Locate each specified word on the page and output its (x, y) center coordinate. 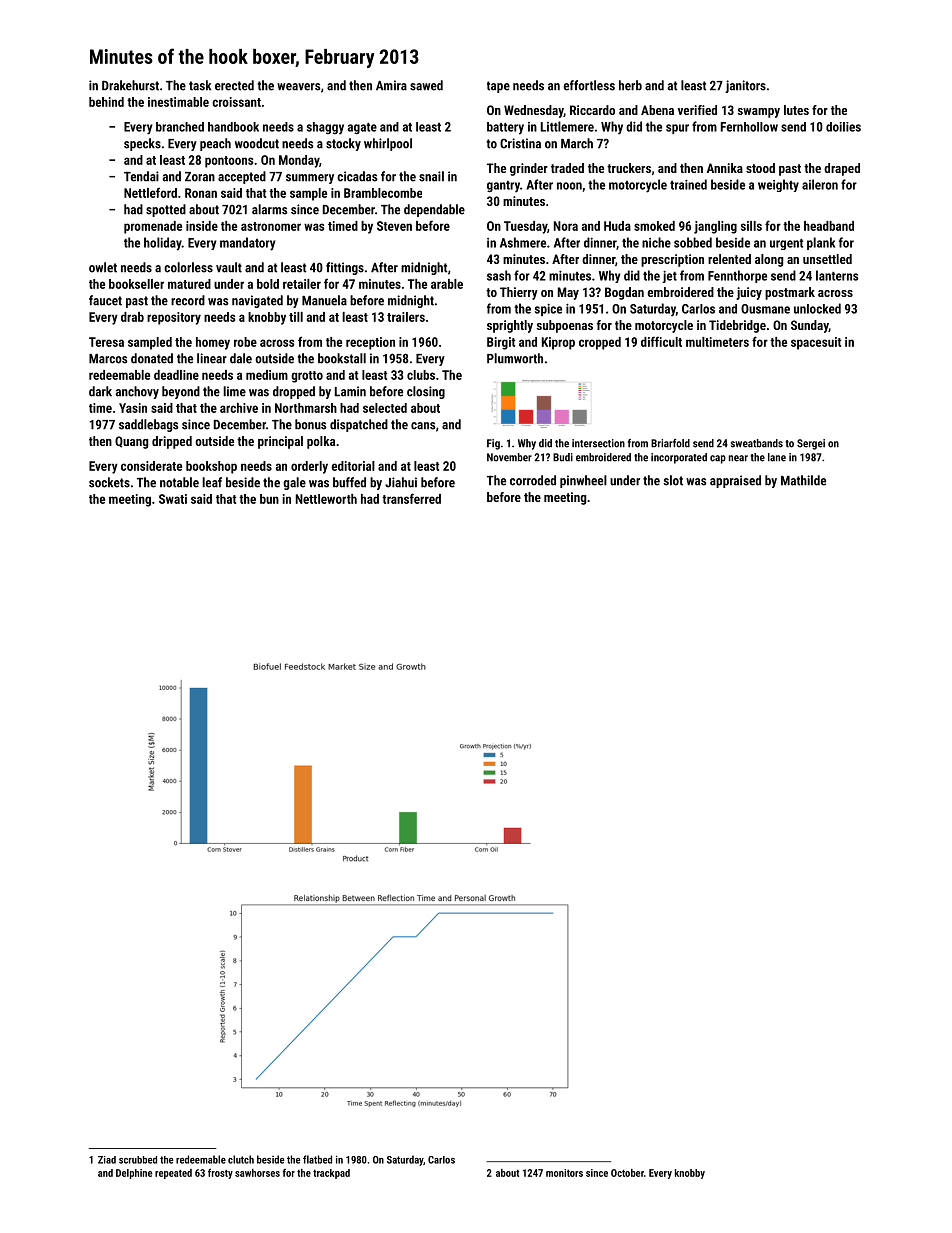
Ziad (107, 1160)
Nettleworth (326, 499)
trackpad (331, 1174)
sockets (109, 482)
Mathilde (803, 480)
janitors (745, 86)
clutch (241, 1159)
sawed (426, 85)
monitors (564, 1173)
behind (106, 102)
